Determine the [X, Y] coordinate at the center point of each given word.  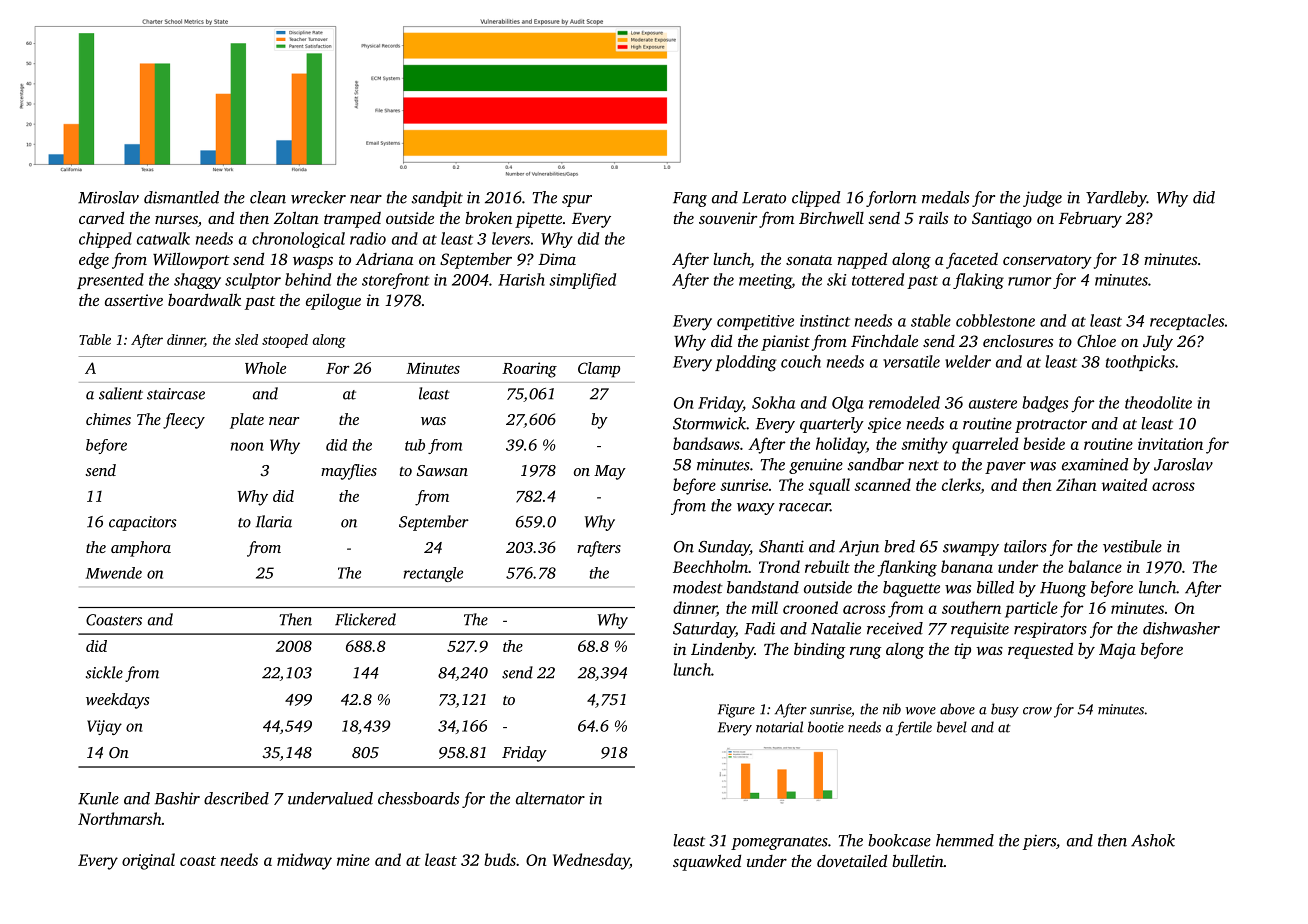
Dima [557, 259]
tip [963, 651]
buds [500, 859]
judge [1042, 199]
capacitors [143, 523]
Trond [779, 566]
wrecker [318, 197]
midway [304, 861]
